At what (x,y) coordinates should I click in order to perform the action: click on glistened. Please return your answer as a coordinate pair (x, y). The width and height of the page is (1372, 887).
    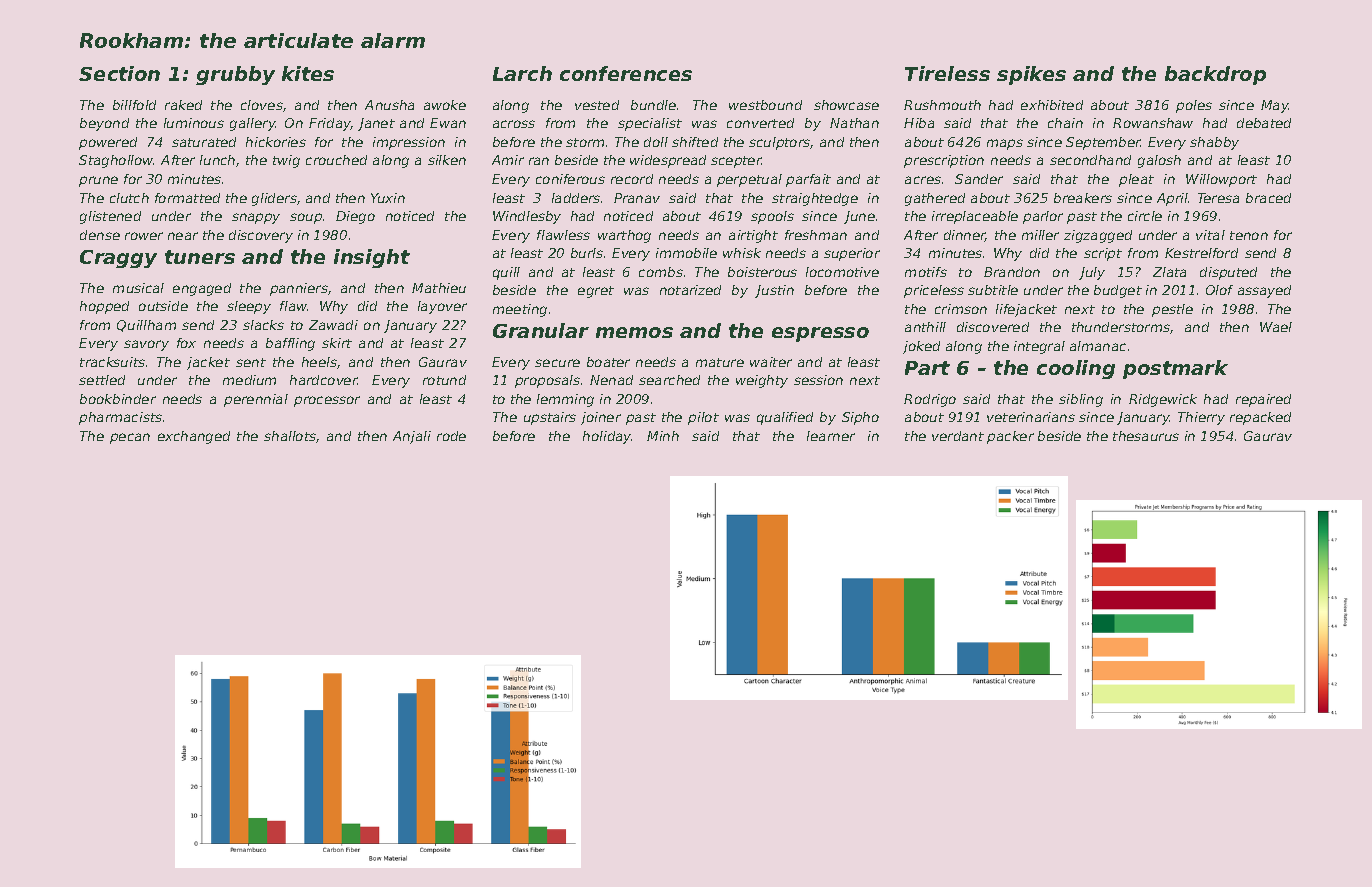
    Looking at the image, I should click on (110, 217).
